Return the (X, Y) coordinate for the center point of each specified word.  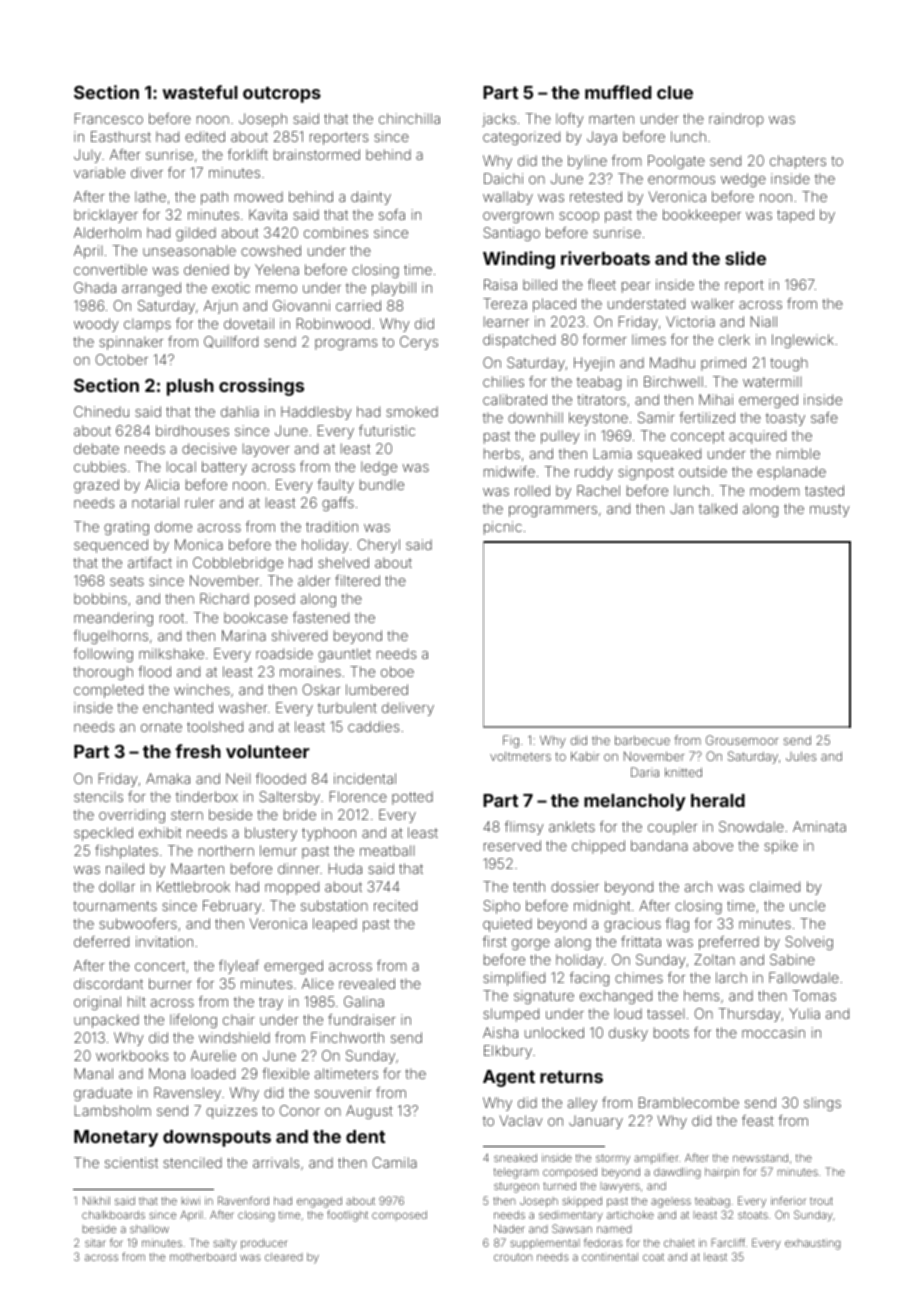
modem (774, 490)
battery (224, 468)
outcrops (282, 95)
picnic (503, 528)
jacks (499, 120)
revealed (367, 983)
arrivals (276, 1162)
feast (758, 1120)
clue (675, 92)
